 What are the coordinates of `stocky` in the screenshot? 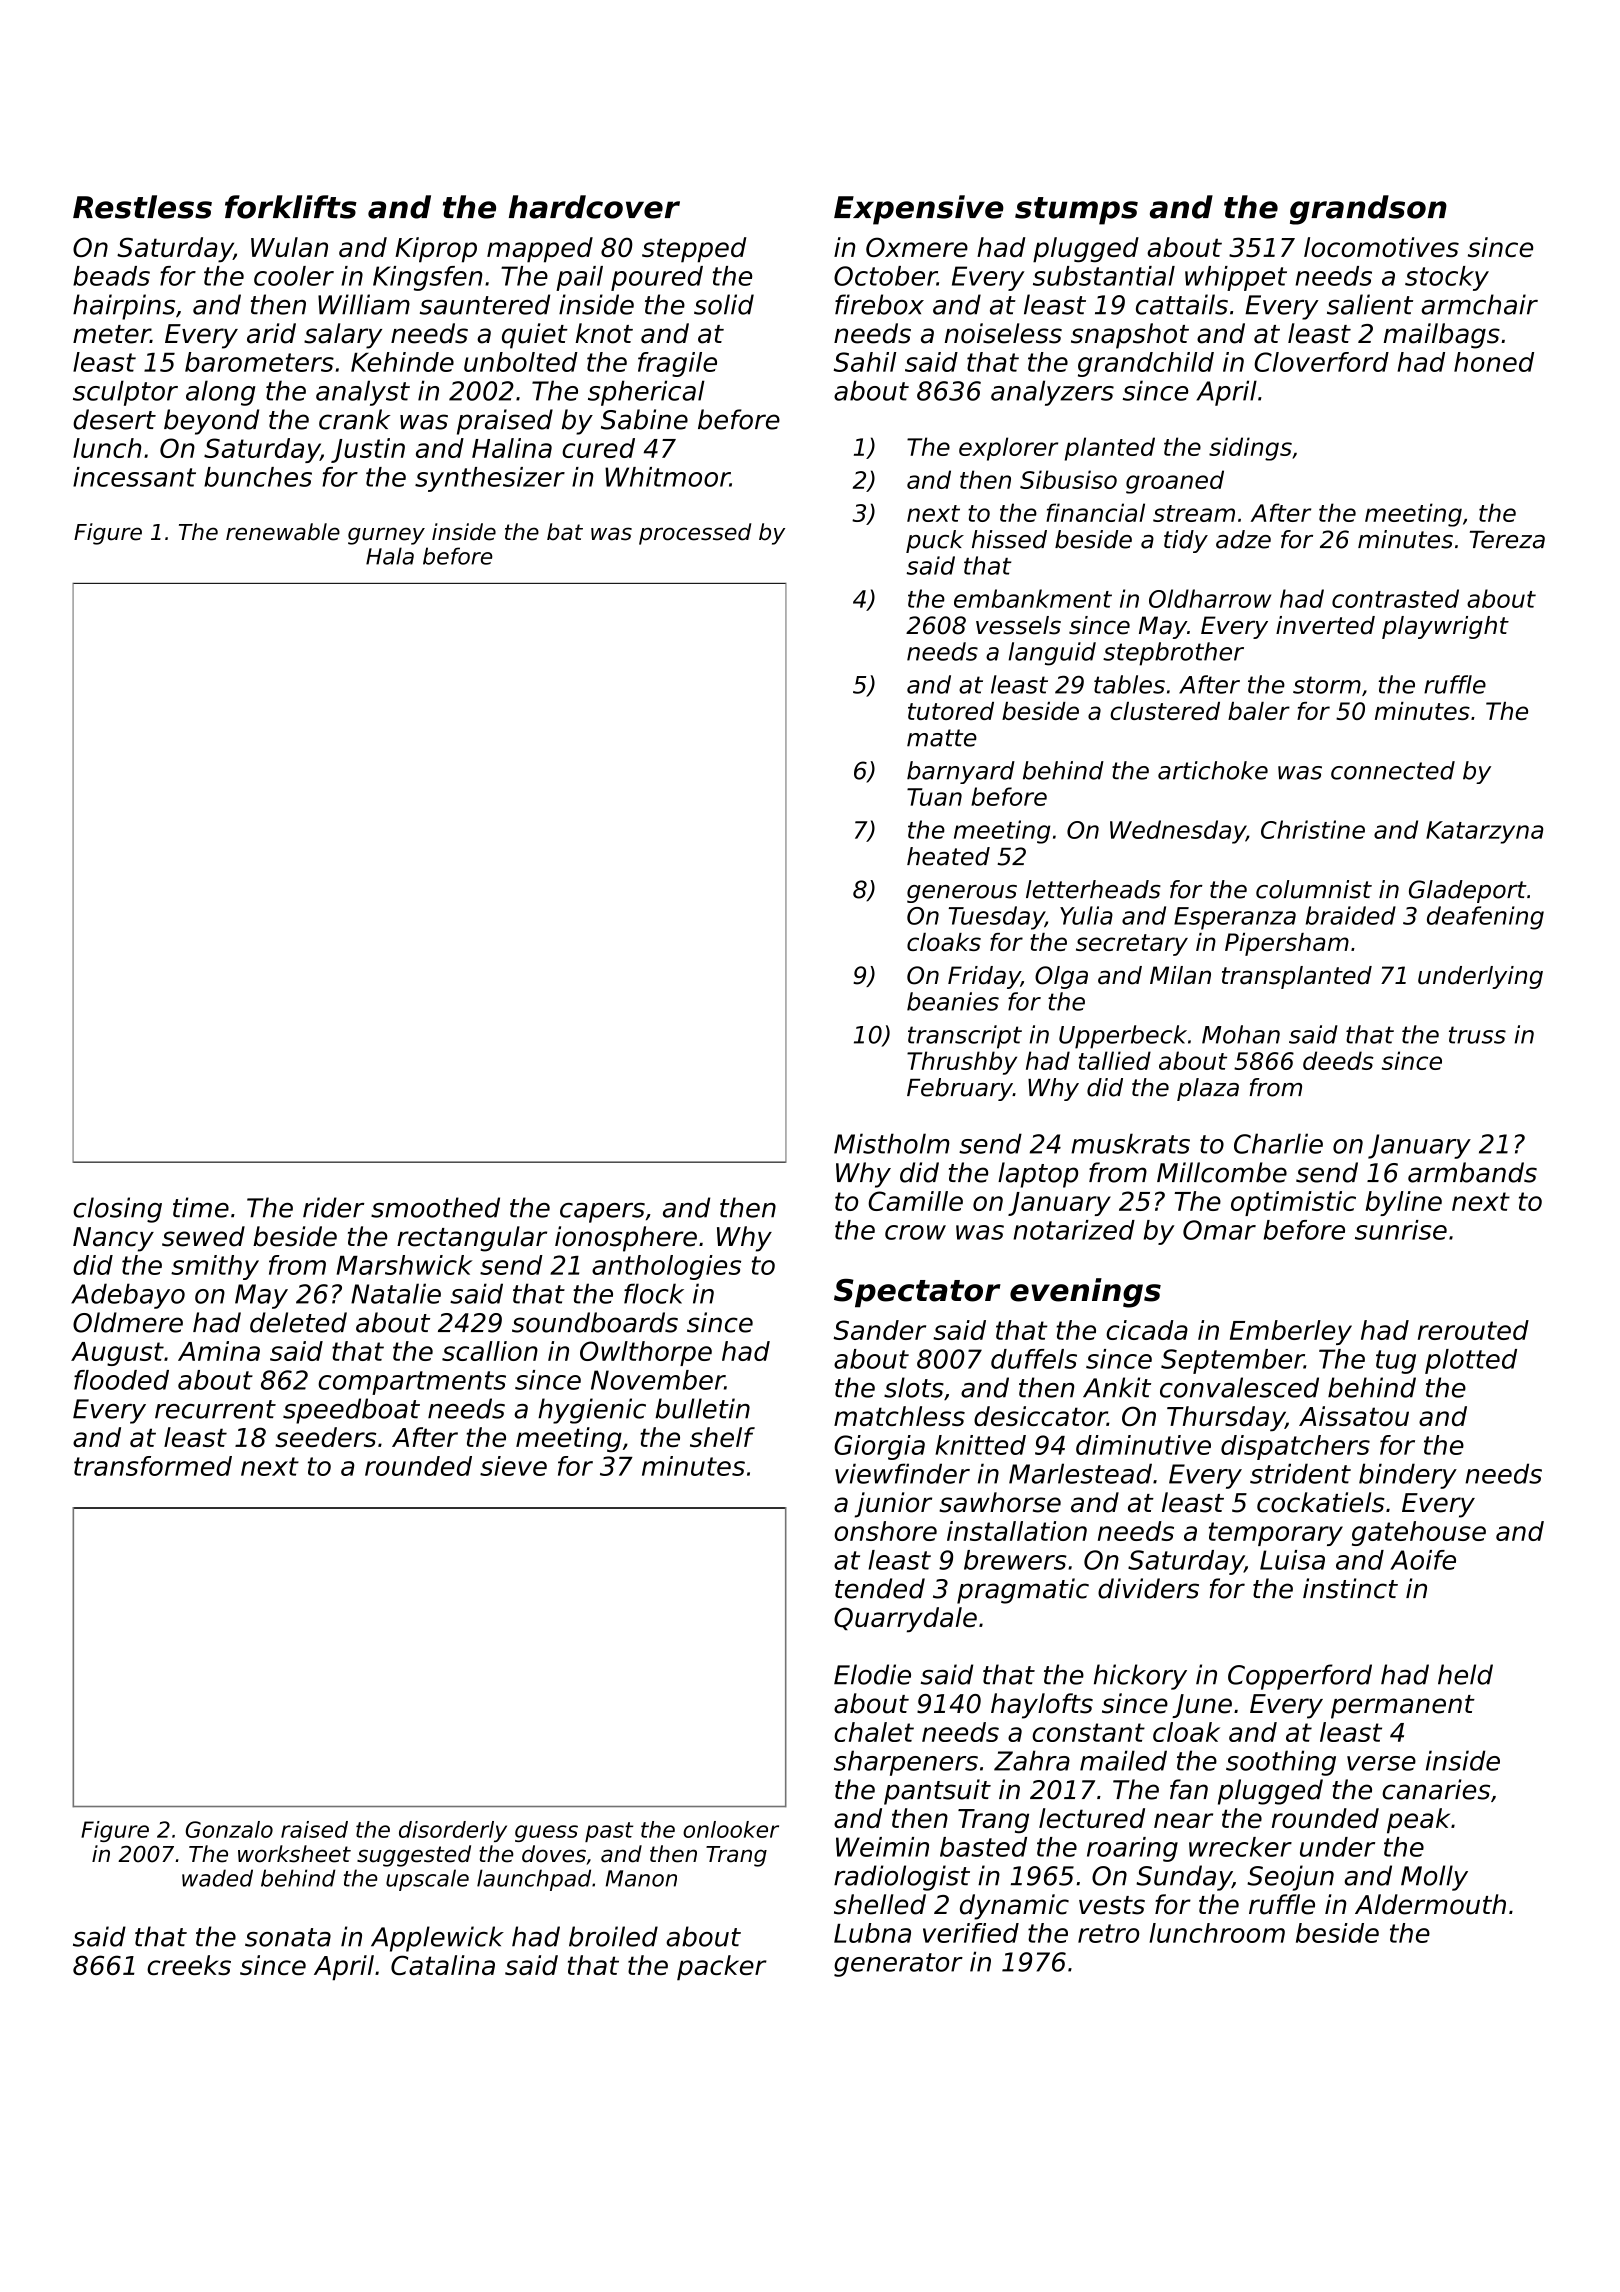 It's located at (1447, 278).
